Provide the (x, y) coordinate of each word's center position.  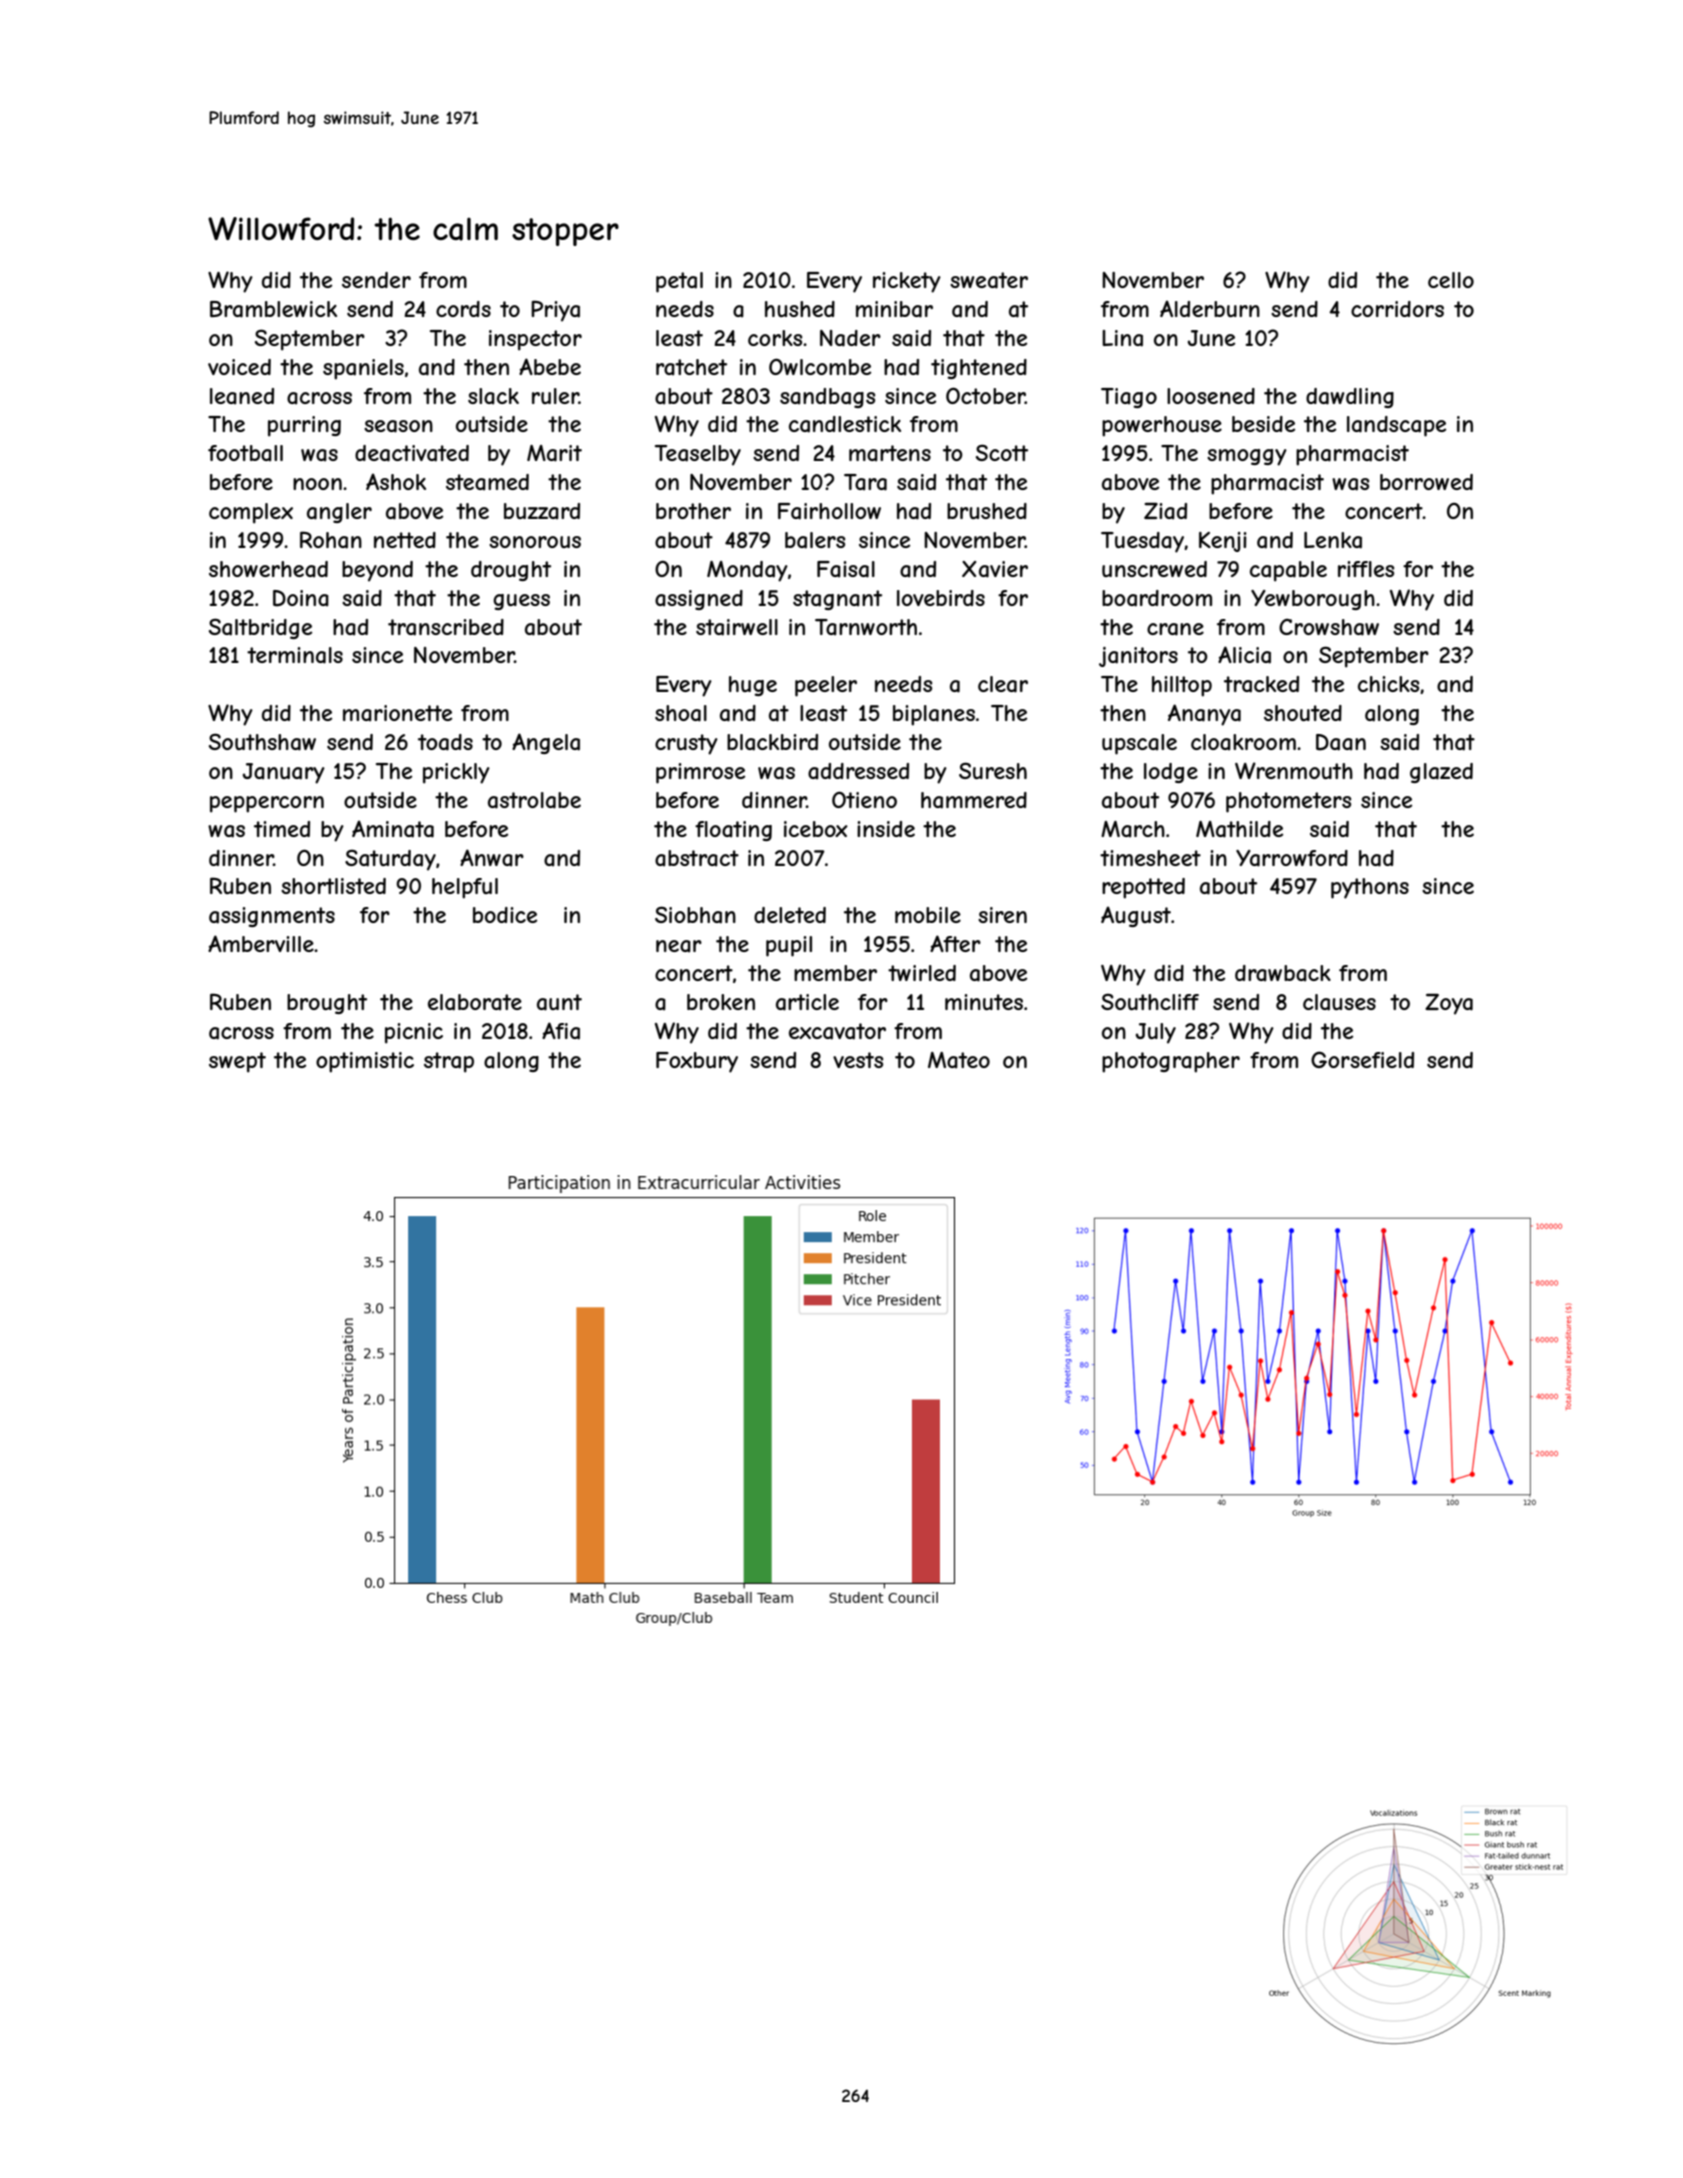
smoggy (1247, 457)
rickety (907, 282)
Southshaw (262, 742)
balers (815, 540)
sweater (989, 280)
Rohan (331, 540)
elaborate (475, 1002)
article (807, 1002)
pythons (1370, 888)
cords (463, 309)
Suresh (993, 770)
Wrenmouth (1294, 770)
